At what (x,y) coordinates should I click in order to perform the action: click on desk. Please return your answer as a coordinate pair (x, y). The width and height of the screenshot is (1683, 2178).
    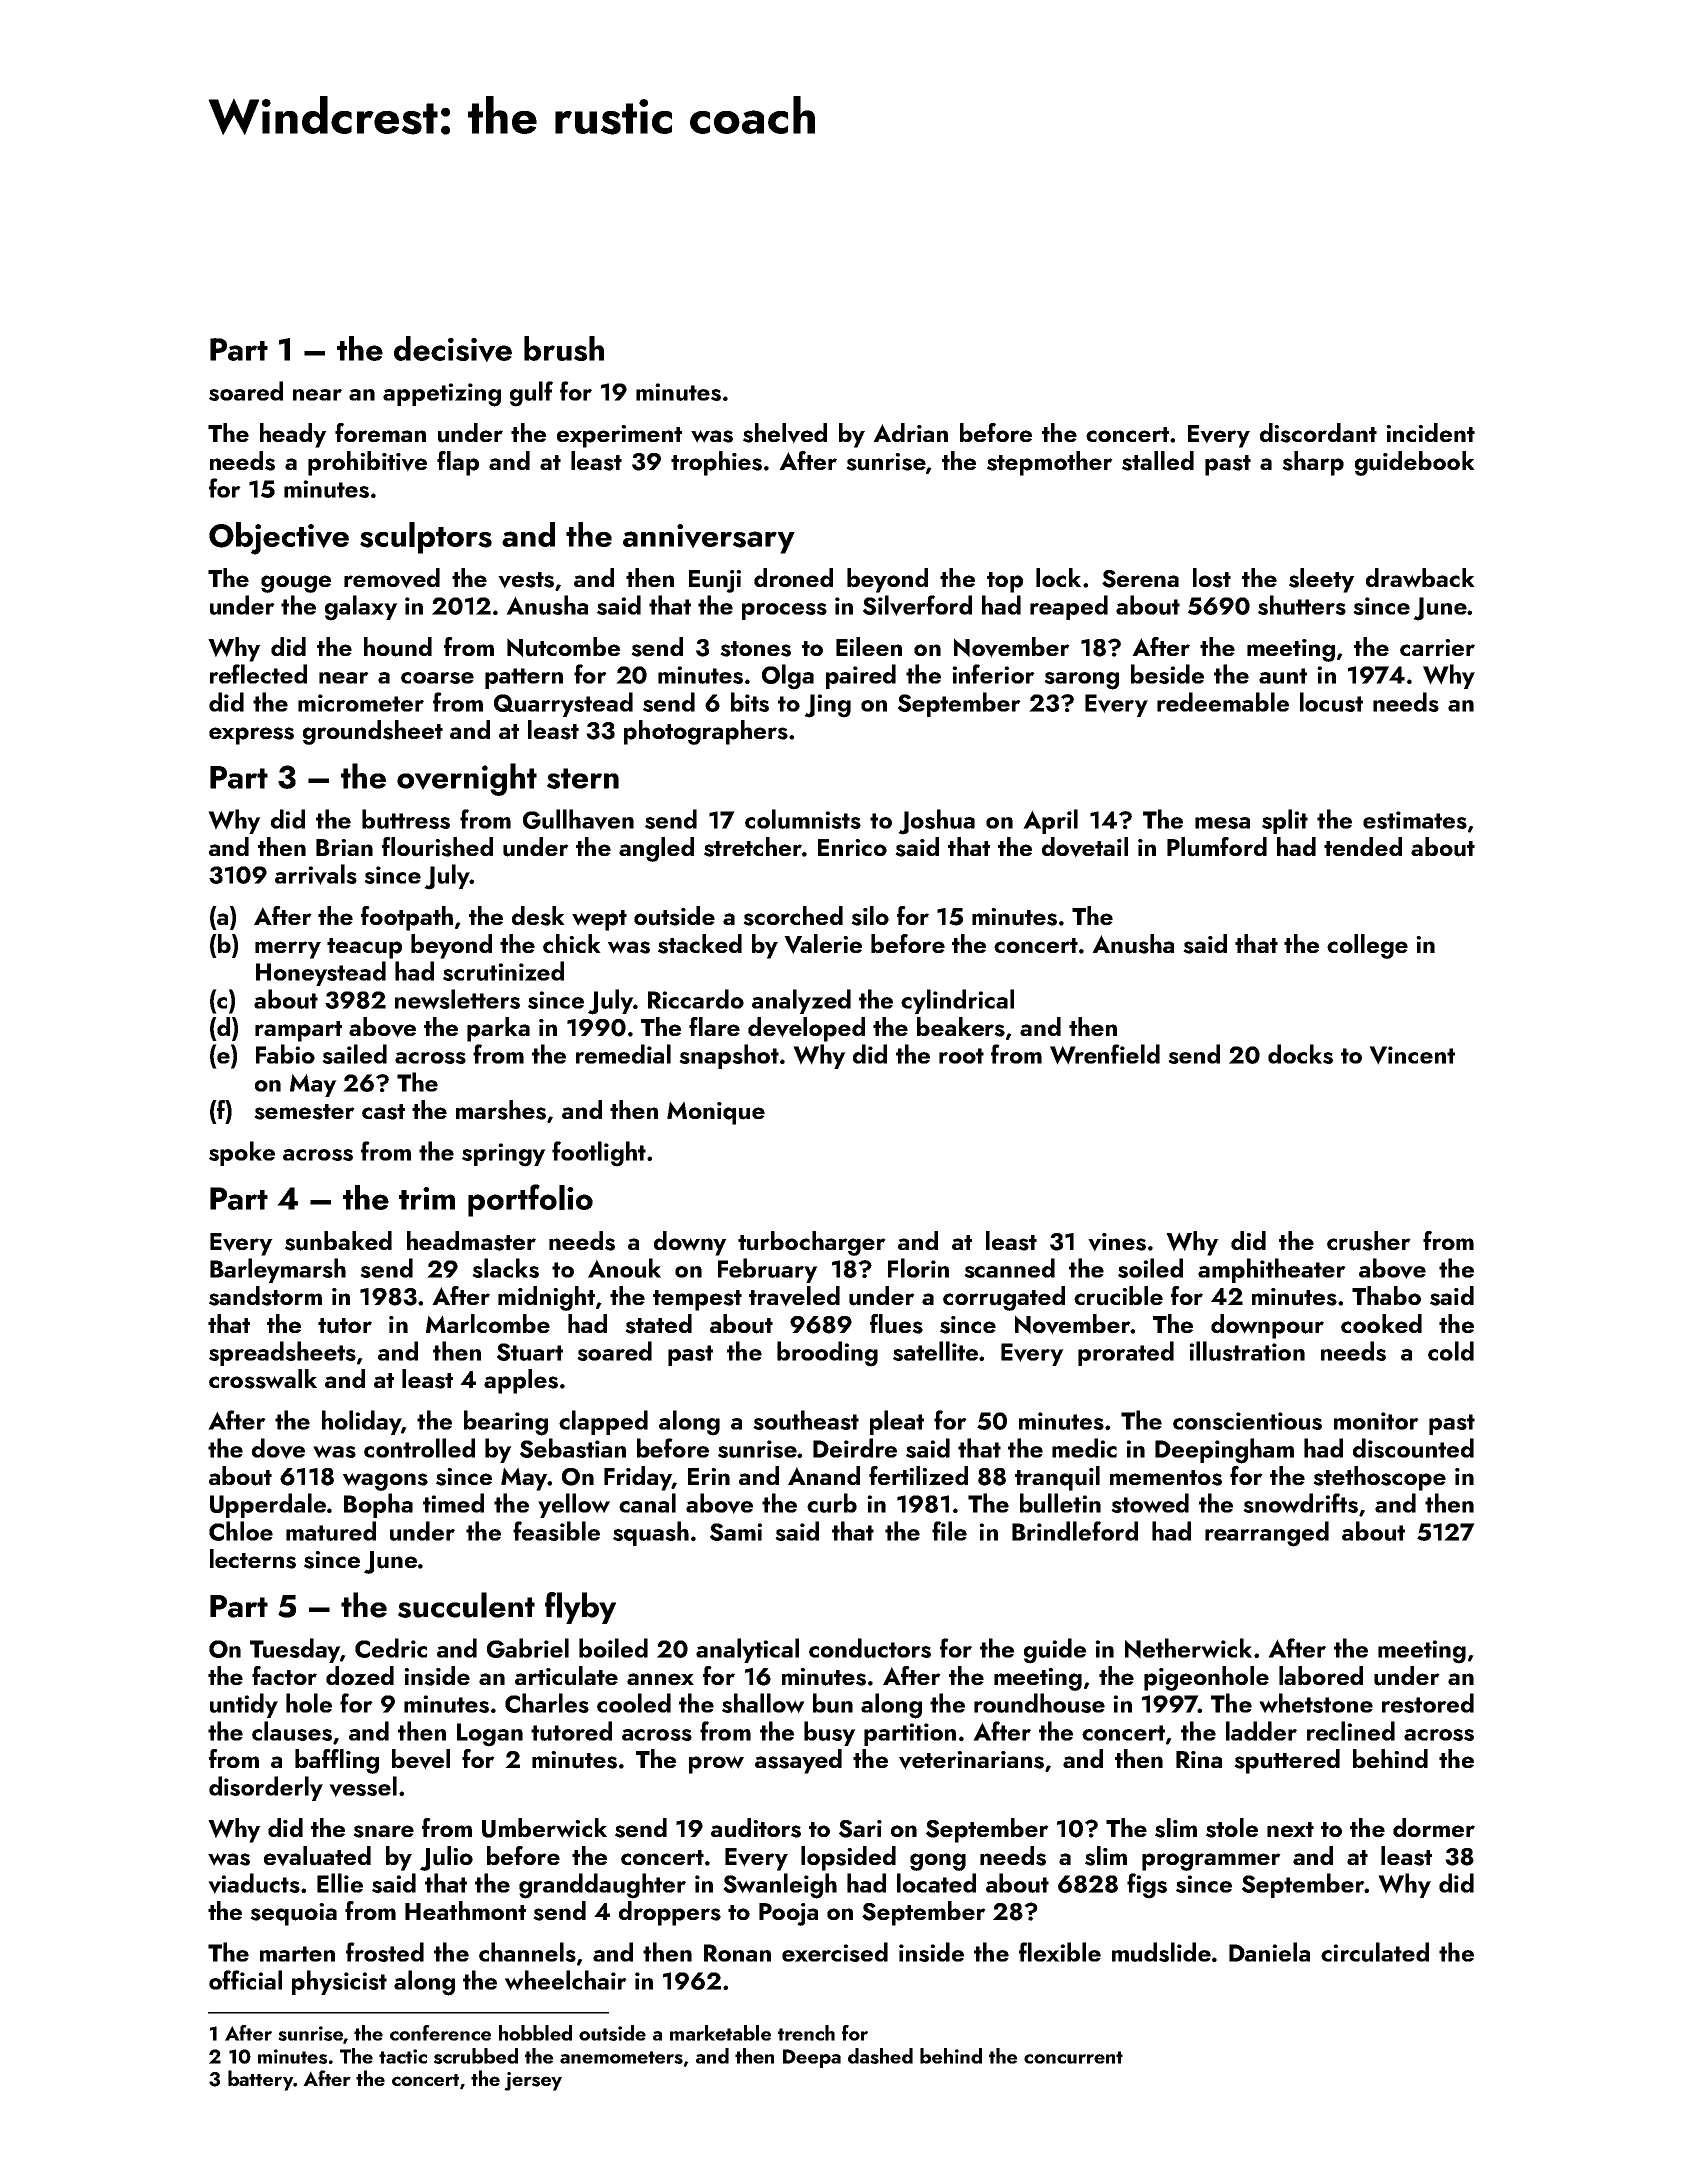
    Looking at the image, I should click on (538, 916).
